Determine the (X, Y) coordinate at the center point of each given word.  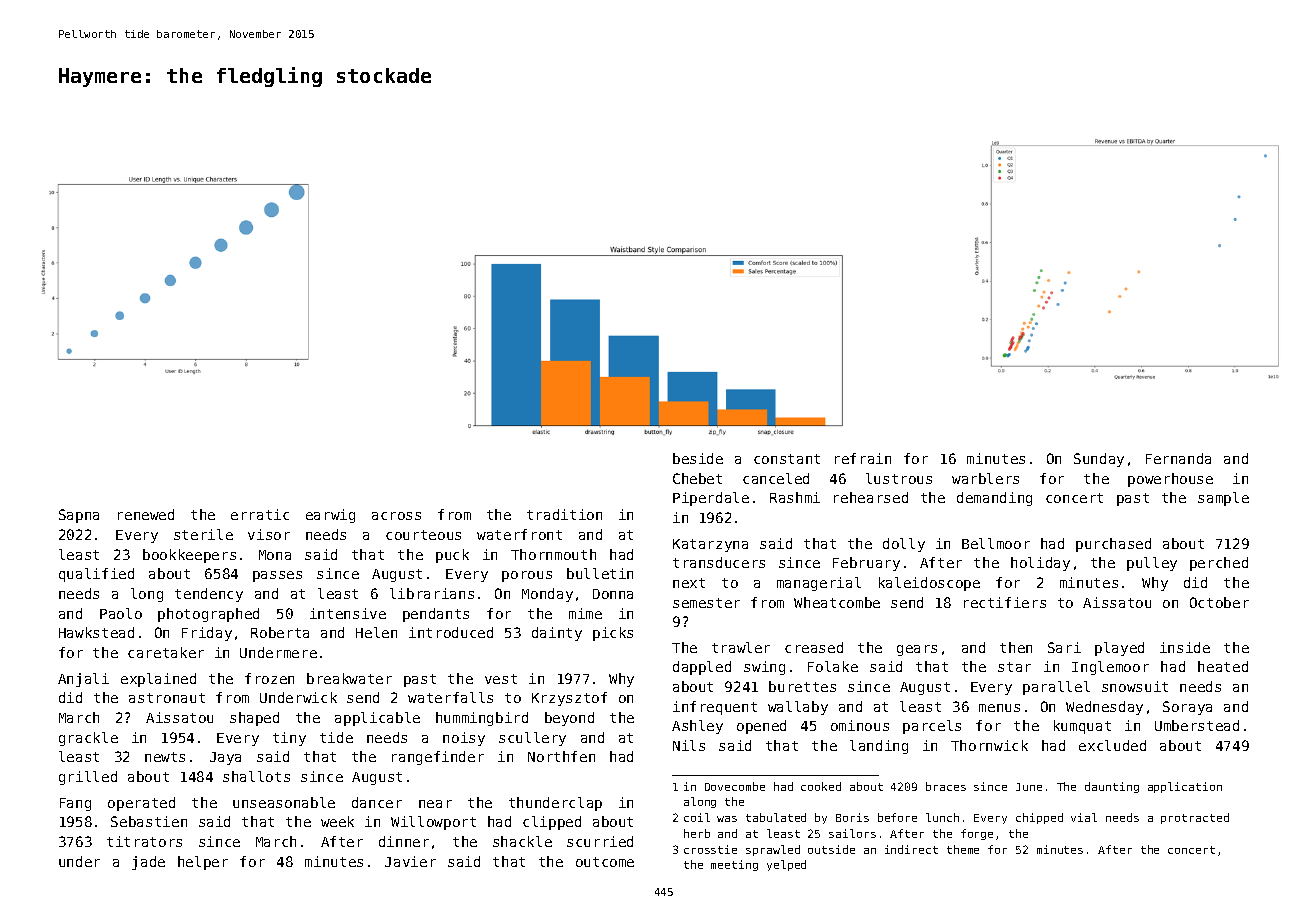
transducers (719, 562)
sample (1223, 499)
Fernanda (1178, 458)
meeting (734, 865)
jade (148, 863)
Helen (376, 632)
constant (787, 459)
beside (698, 458)
